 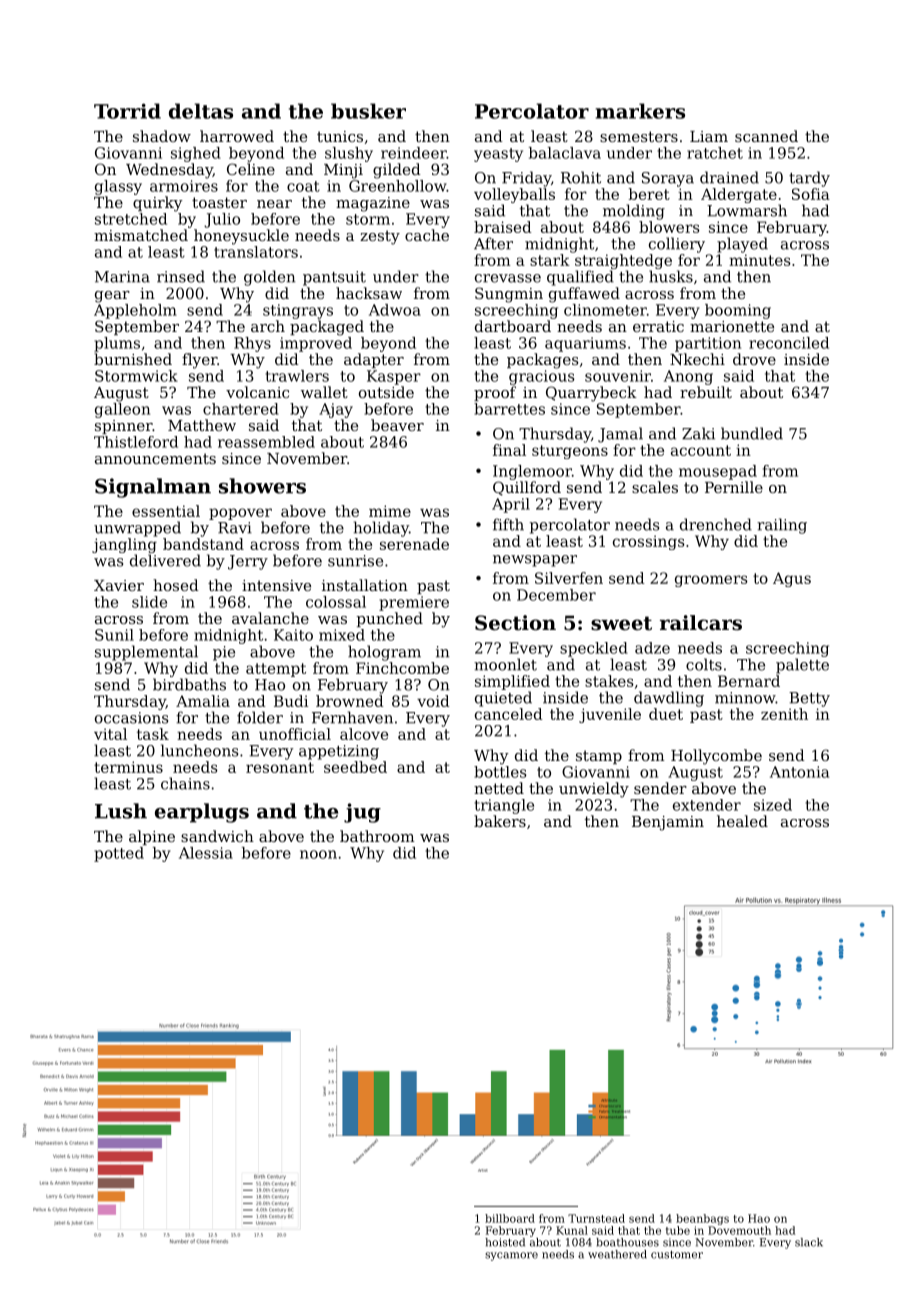 What do you see at coordinates (364, 734) in the document?
I see `alcove` at bounding box center [364, 734].
